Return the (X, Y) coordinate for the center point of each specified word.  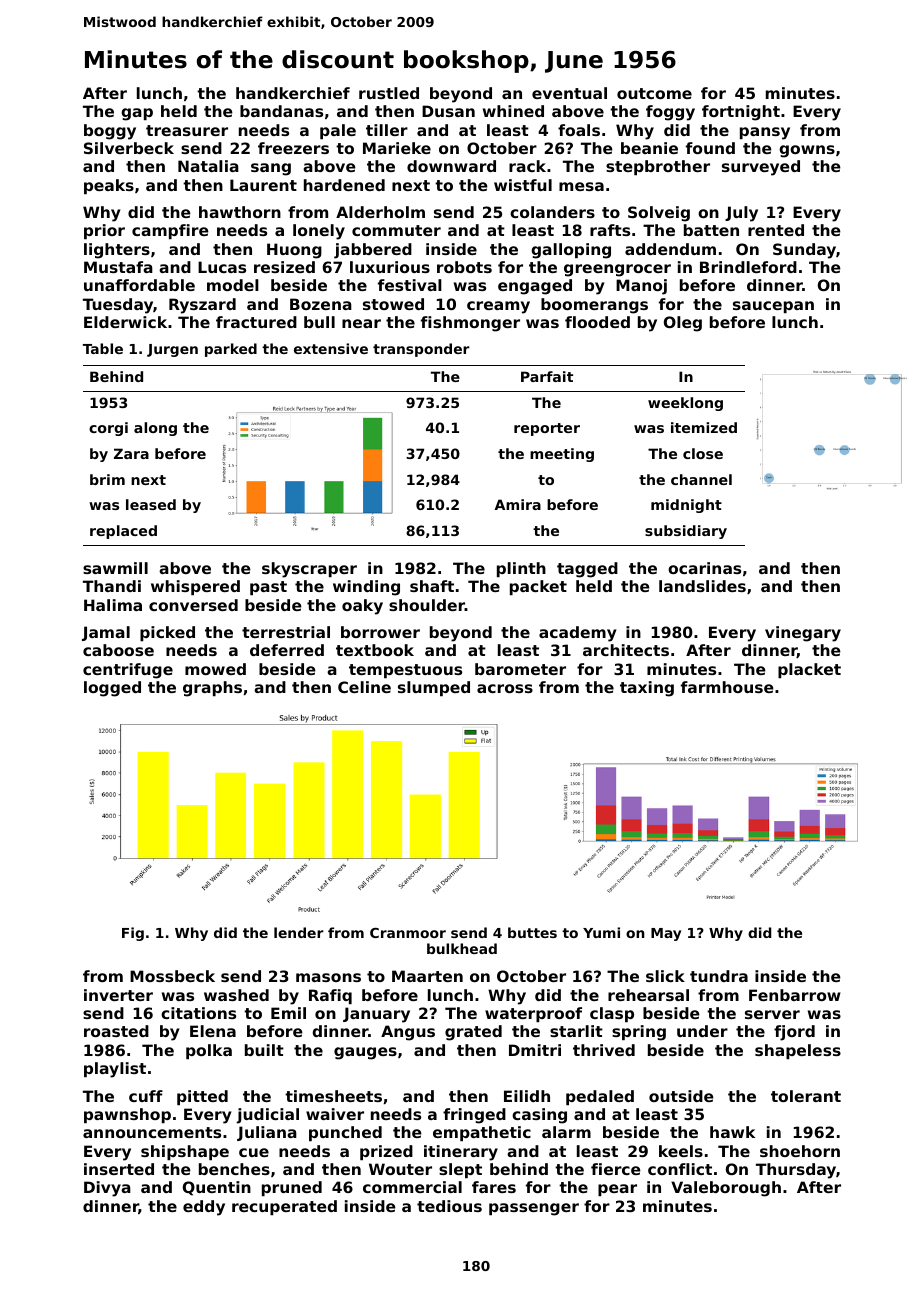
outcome (654, 93)
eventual (569, 93)
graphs (212, 689)
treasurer (187, 130)
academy (577, 634)
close (703, 453)
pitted (202, 1097)
